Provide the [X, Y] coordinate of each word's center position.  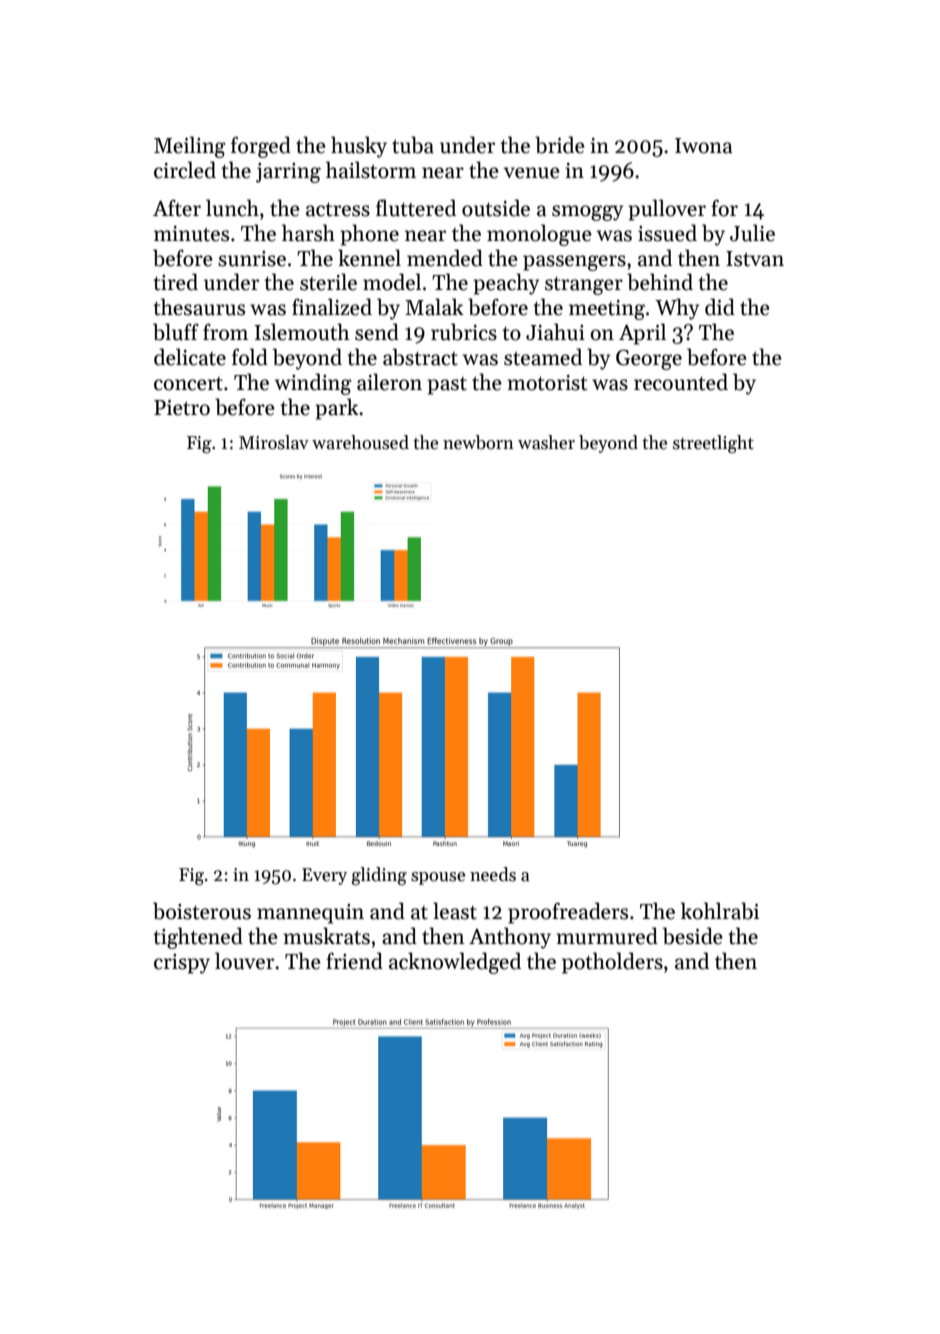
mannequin [310, 914]
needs [493, 874]
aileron [389, 382]
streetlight [713, 444]
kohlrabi [720, 911]
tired [176, 282]
